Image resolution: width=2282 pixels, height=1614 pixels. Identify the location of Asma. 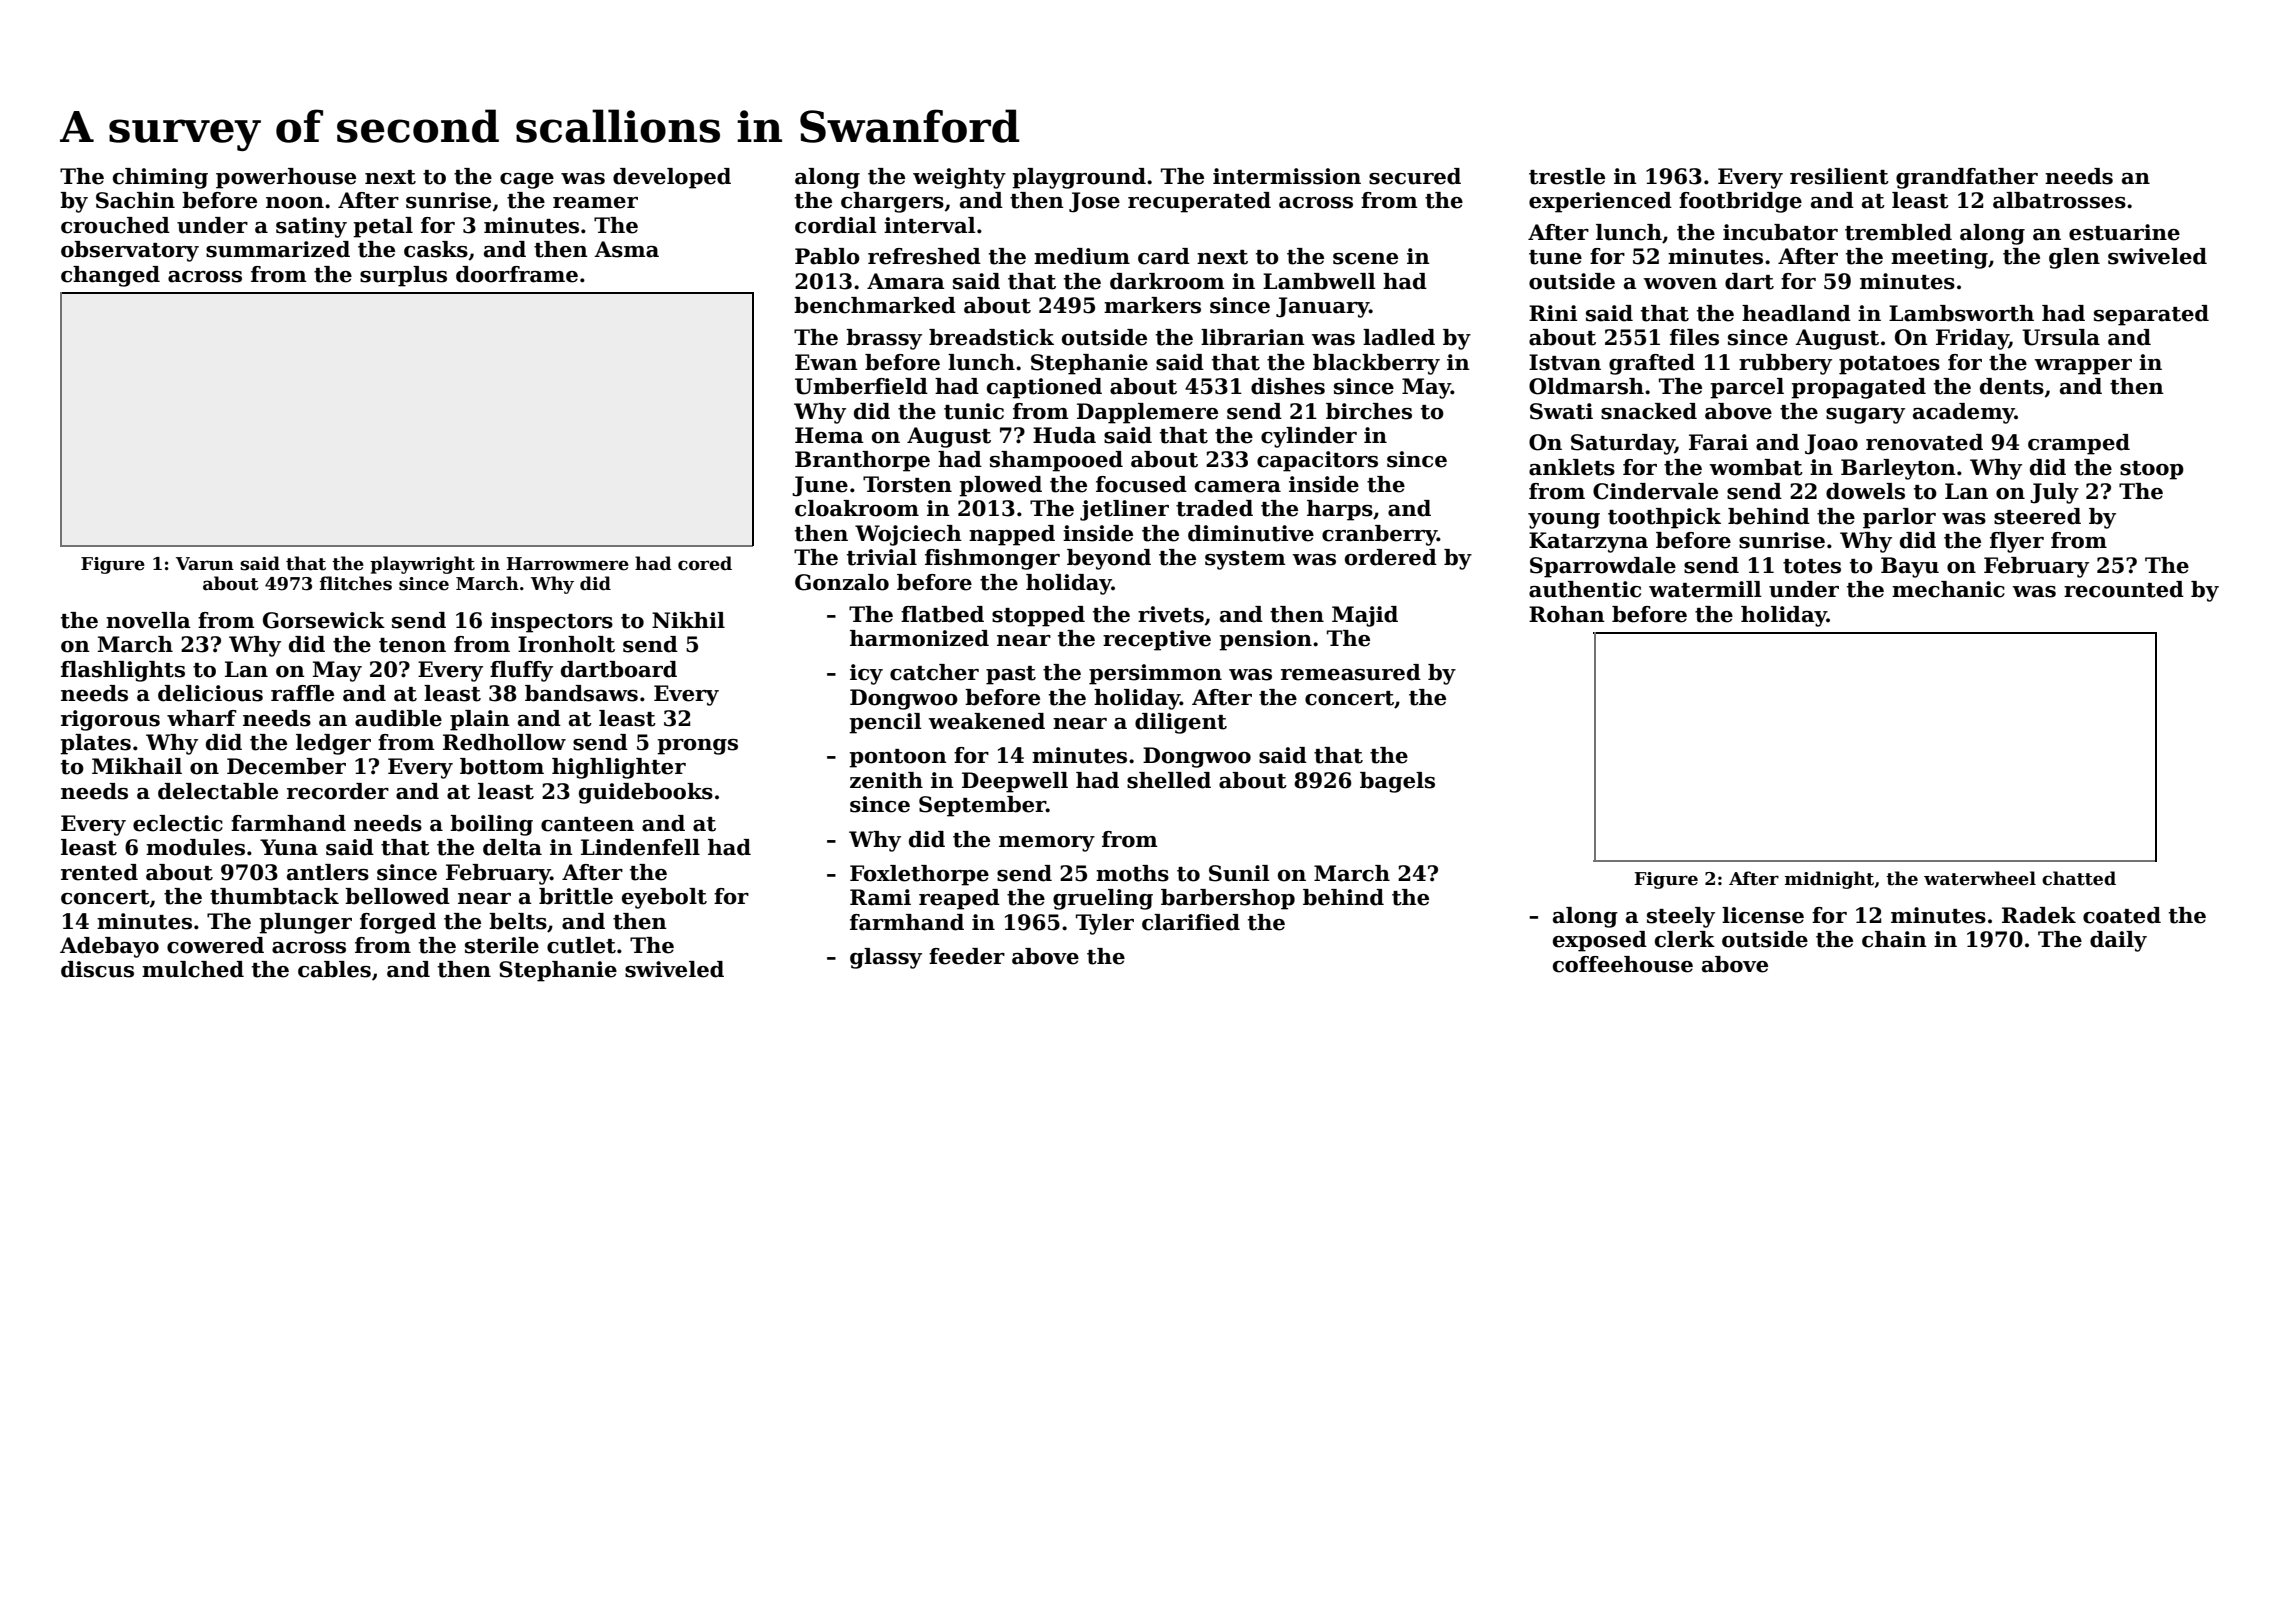
(626, 249).
